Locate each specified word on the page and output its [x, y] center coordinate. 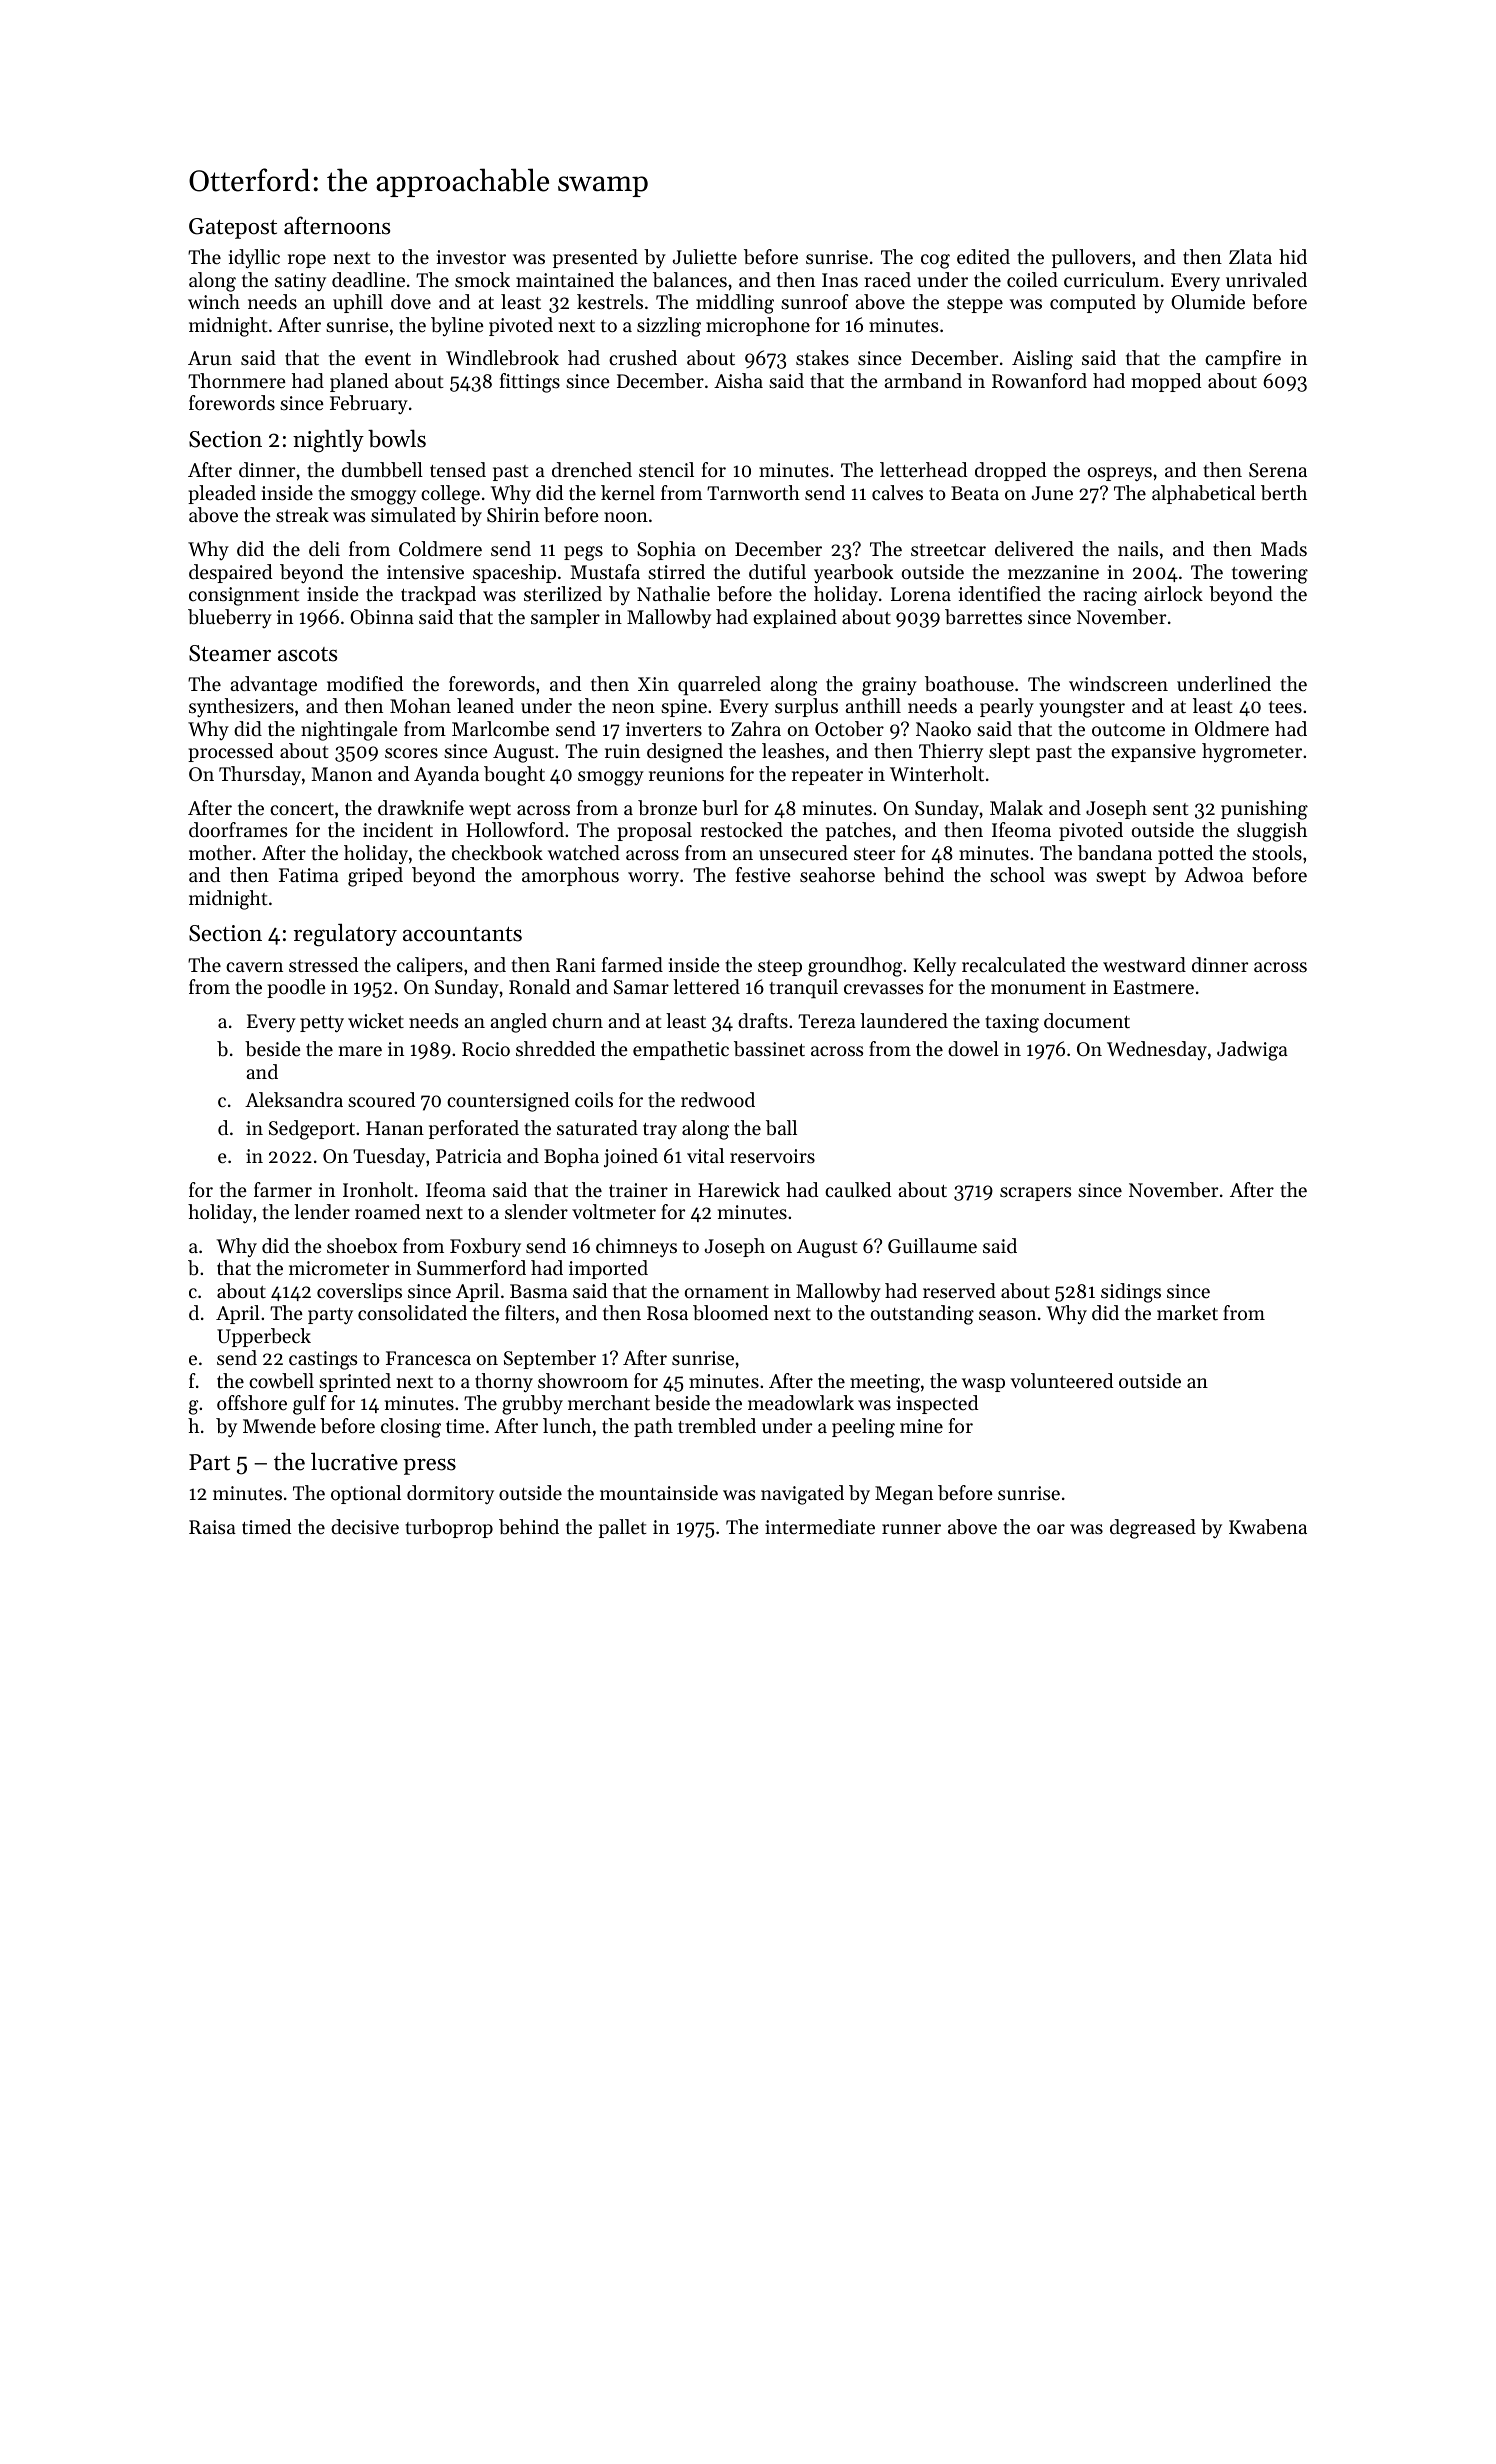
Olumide [1208, 302]
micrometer [339, 1268]
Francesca [428, 1358]
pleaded [222, 494]
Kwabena [1268, 1527]
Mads [1284, 549]
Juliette [704, 257]
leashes [793, 751]
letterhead [923, 470]
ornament [727, 1292]
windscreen [1118, 684]
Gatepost [233, 228]
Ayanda [446, 775]
